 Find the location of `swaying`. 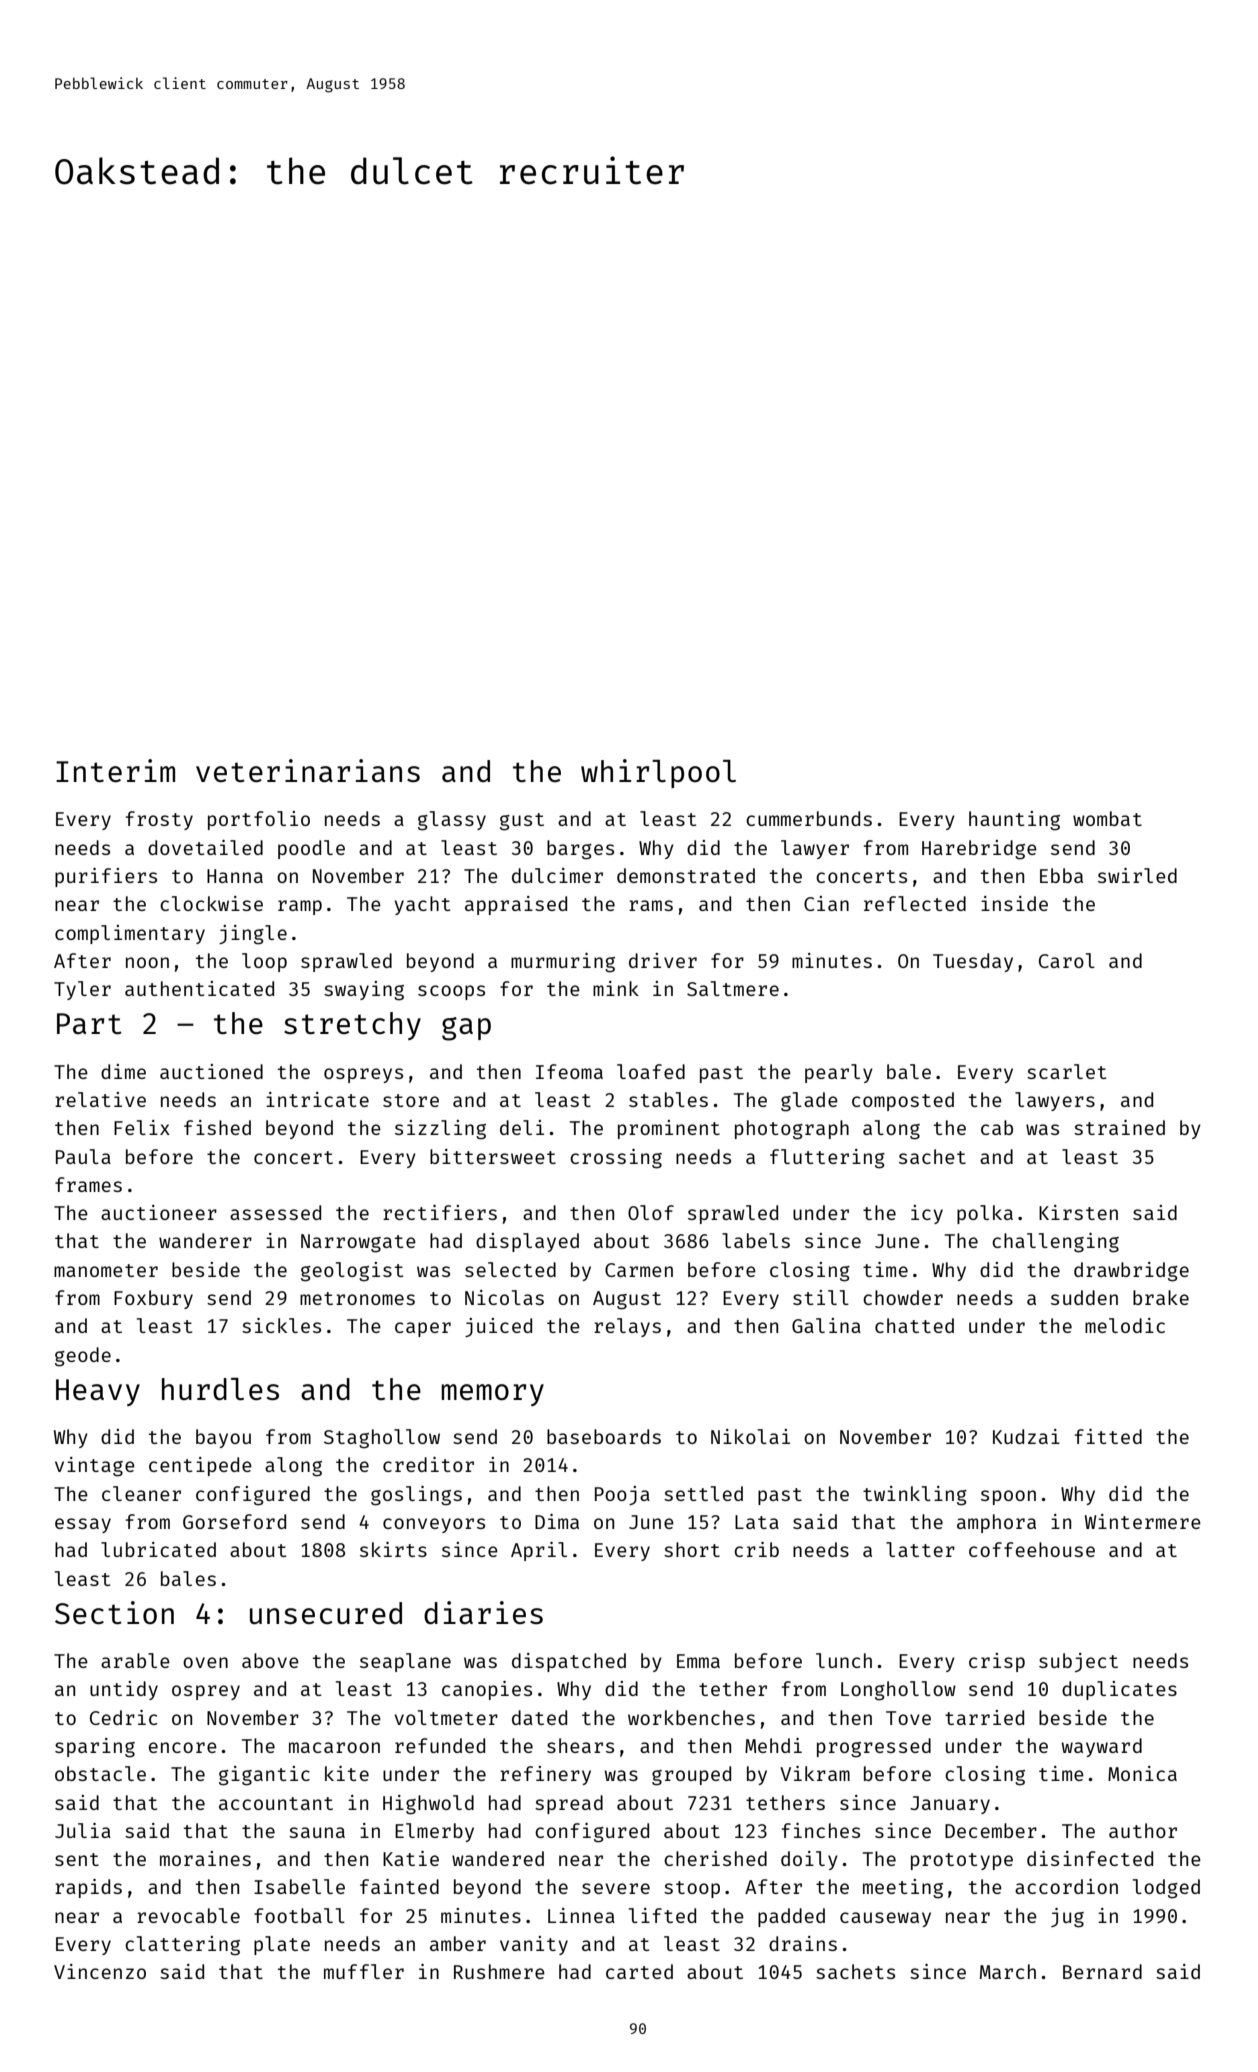

swaying is located at coordinates (364, 991).
